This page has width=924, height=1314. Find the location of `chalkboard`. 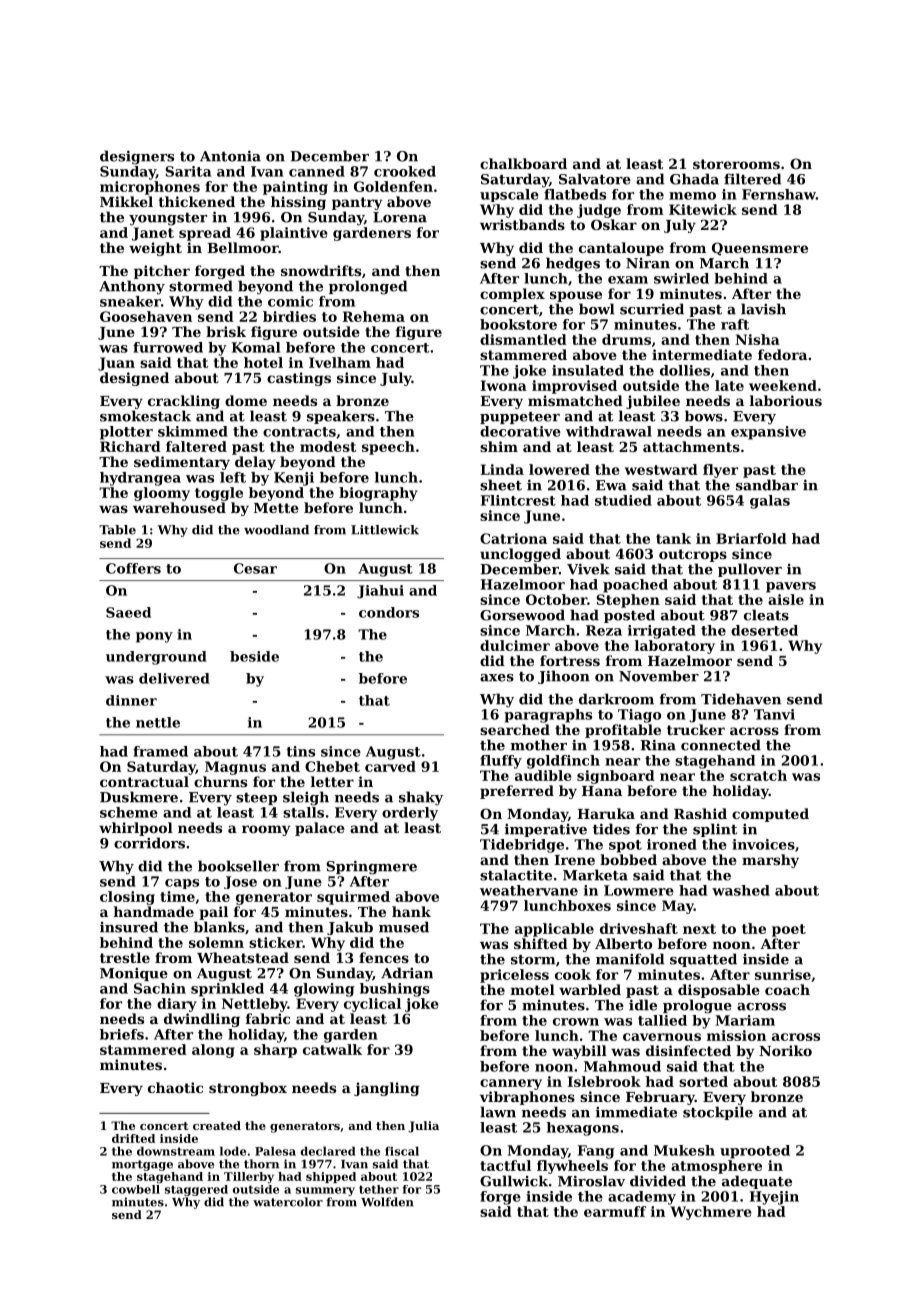

chalkboard is located at coordinates (523, 163).
